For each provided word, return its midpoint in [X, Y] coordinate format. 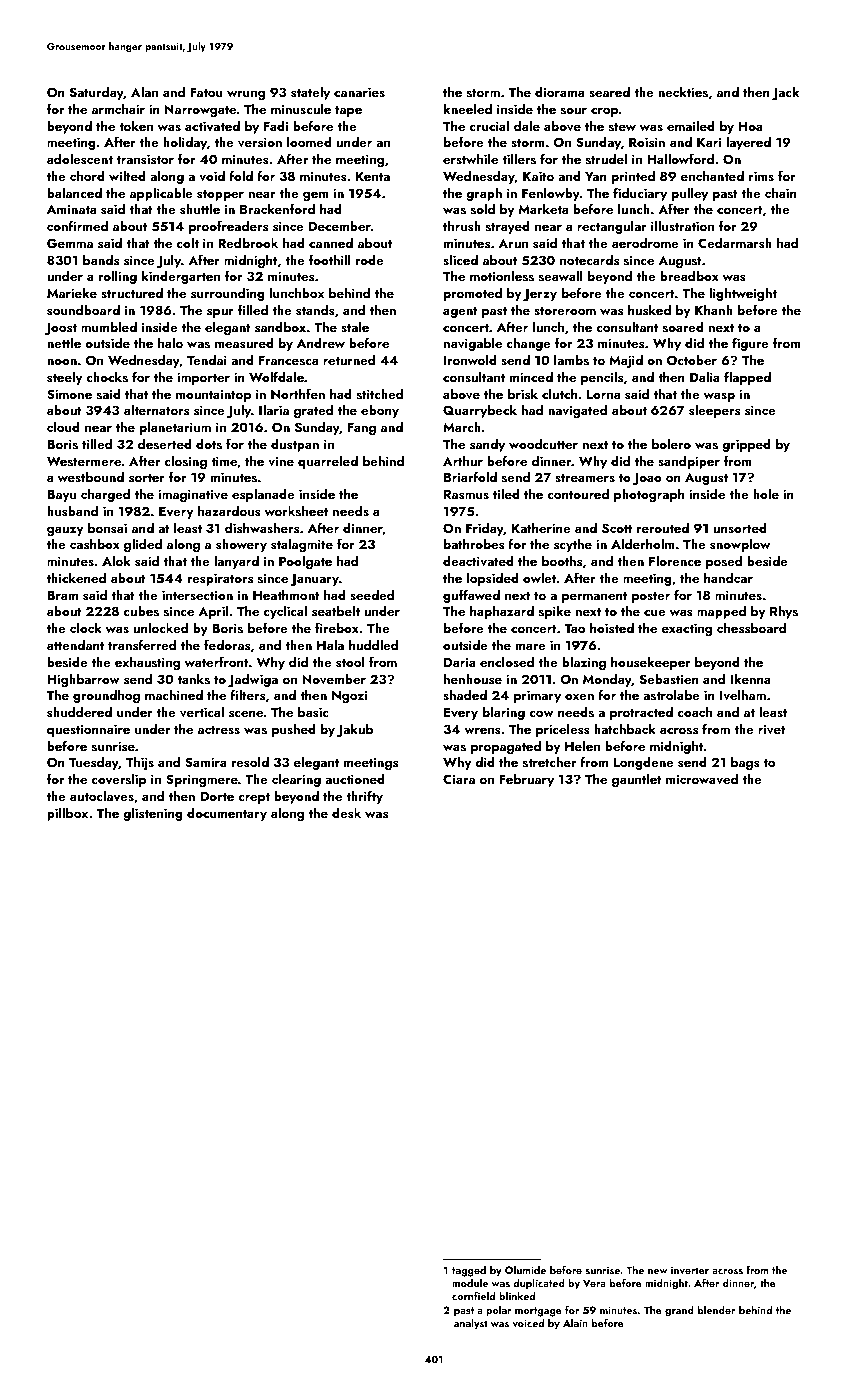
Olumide [525, 1270]
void [212, 176]
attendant [75, 644]
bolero [671, 443]
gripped [746, 445]
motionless [502, 275]
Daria [460, 662]
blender [717, 1310]
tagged [469, 1271]
